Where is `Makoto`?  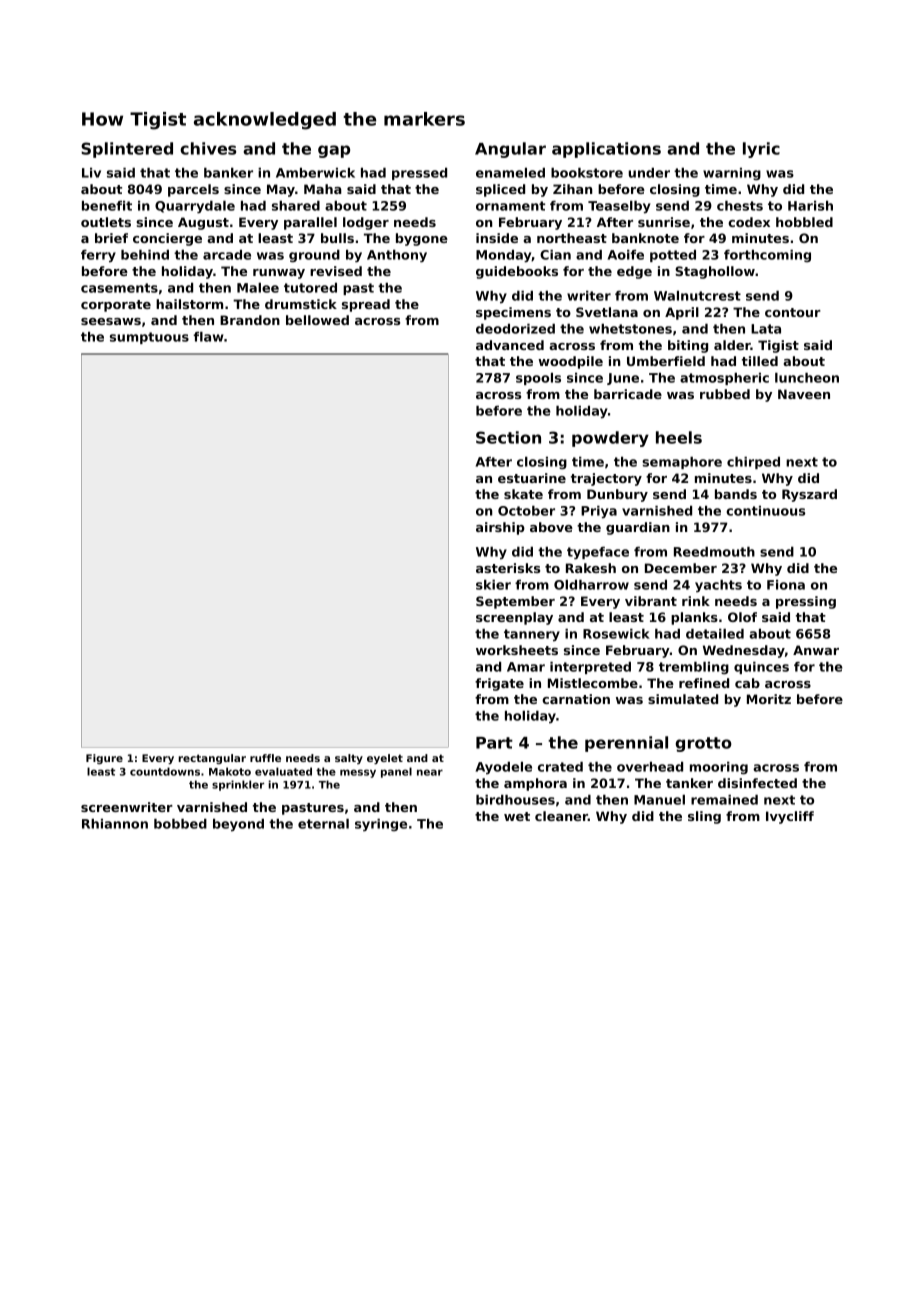 Makoto is located at coordinates (230, 771).
